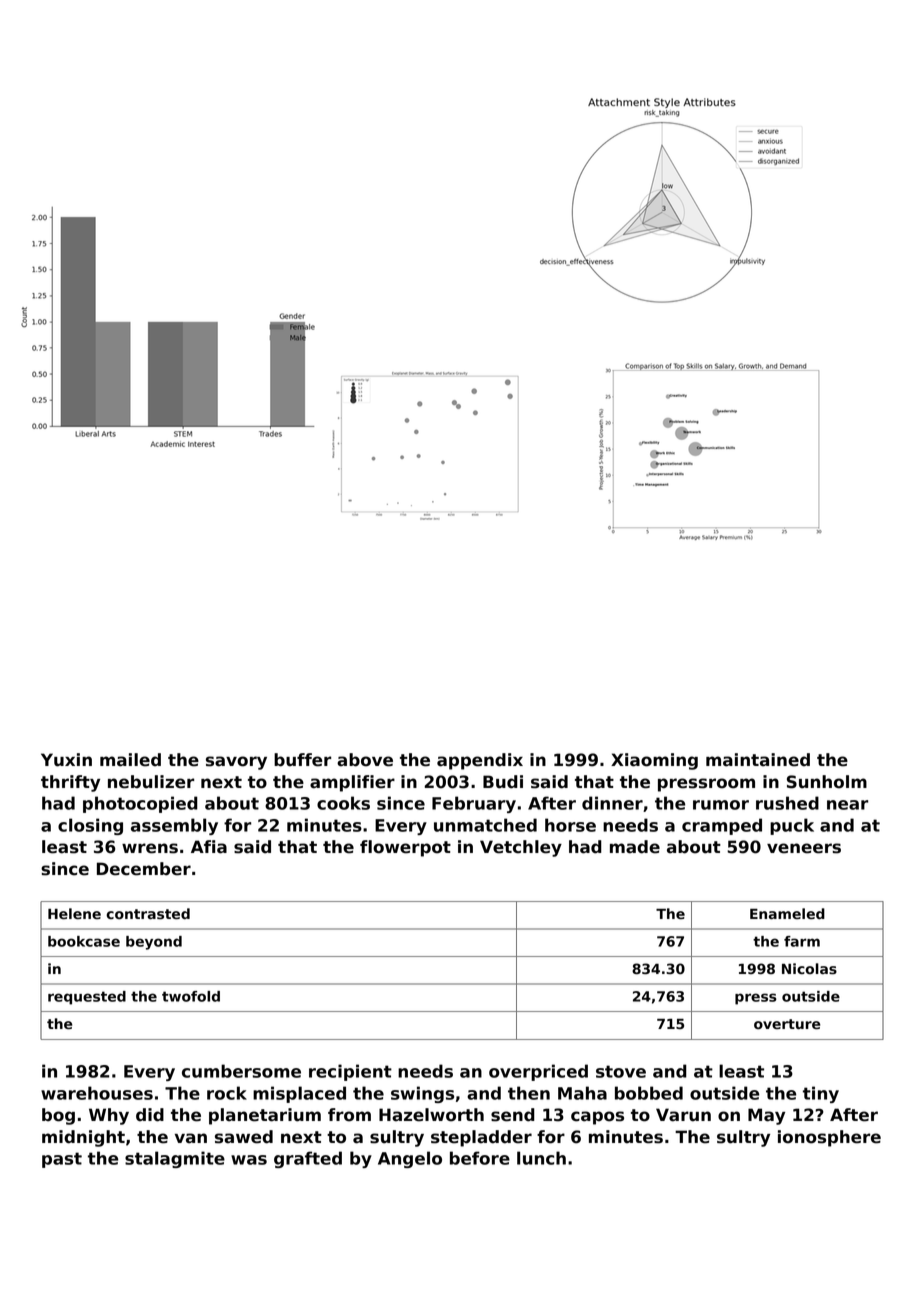 The image size is (924, 1308). Describe the element at coordinates (154, 943) in the screenshot. I see `beyond` at that location.
